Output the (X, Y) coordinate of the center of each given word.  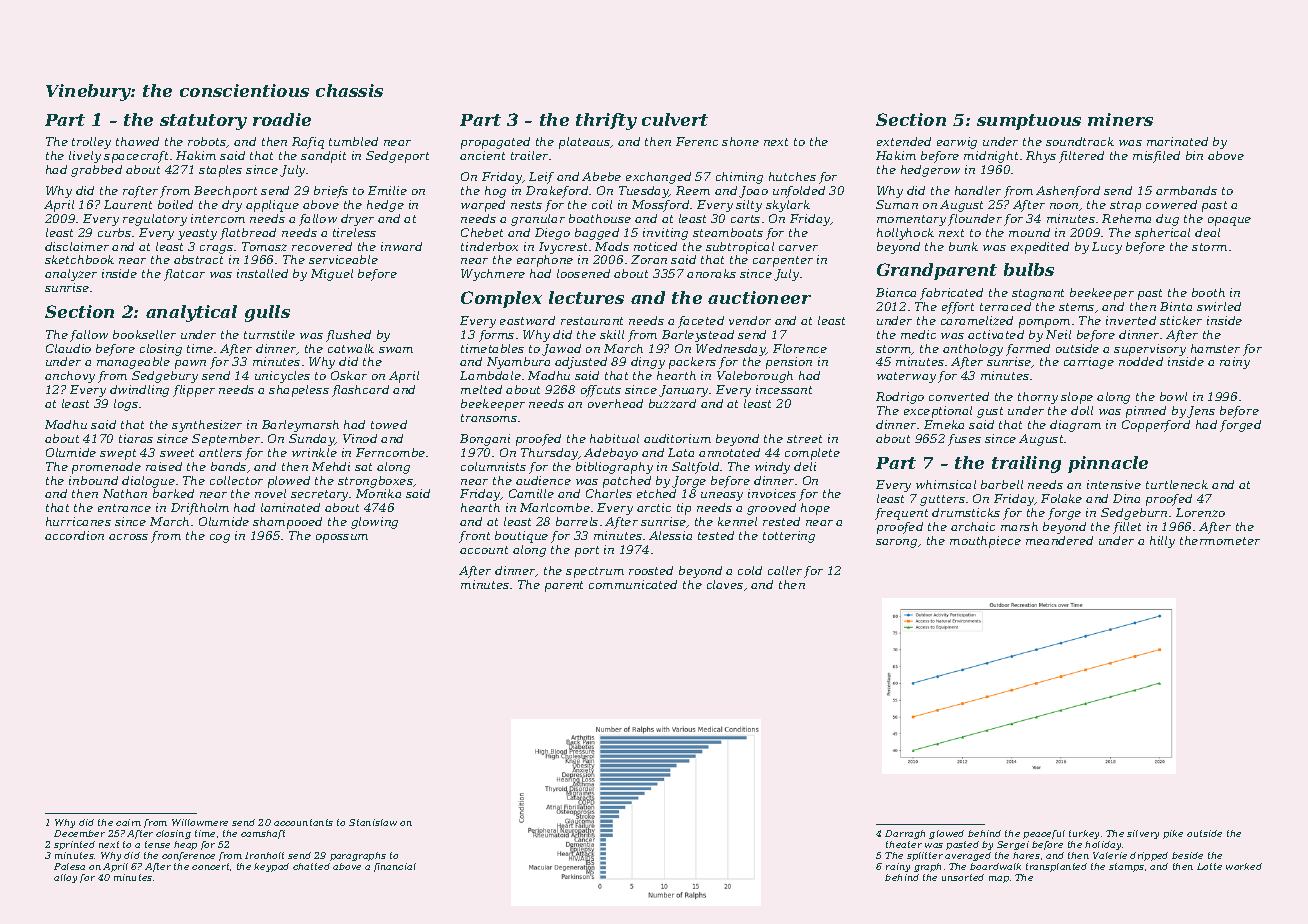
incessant (784, 389)
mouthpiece (985, 542)
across (128, 537)
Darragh (905, 834)
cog (220, 538)
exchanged (658, 178)
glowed (946, 834)
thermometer (1220, 540)
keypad (271, 867)
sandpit (323, 157)
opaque (1229, 221)
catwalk (351, 348)
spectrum (595, 572)
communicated (633, 584)
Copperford (1156, 426)
